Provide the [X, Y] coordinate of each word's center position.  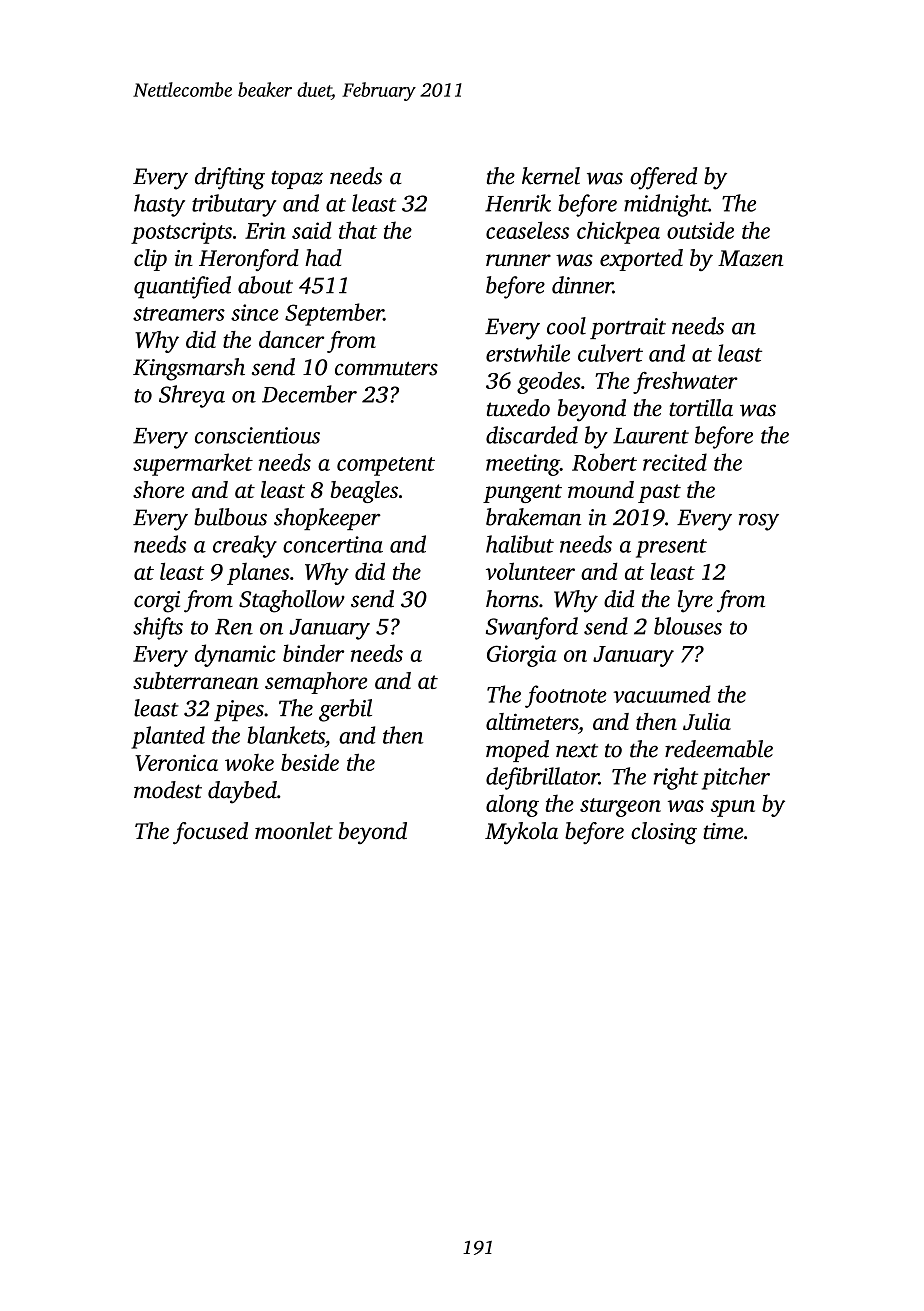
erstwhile [528, 353]
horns [512, 599]
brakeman [533, 517]
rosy [759, 522]
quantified [182, 287]
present [671, 548]
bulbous [230, 517]
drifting [230, 178]
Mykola [521, 833]
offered [663, 178]
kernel [551, 176]
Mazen [750, 258]
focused [210, 833]
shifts [158, 628]
